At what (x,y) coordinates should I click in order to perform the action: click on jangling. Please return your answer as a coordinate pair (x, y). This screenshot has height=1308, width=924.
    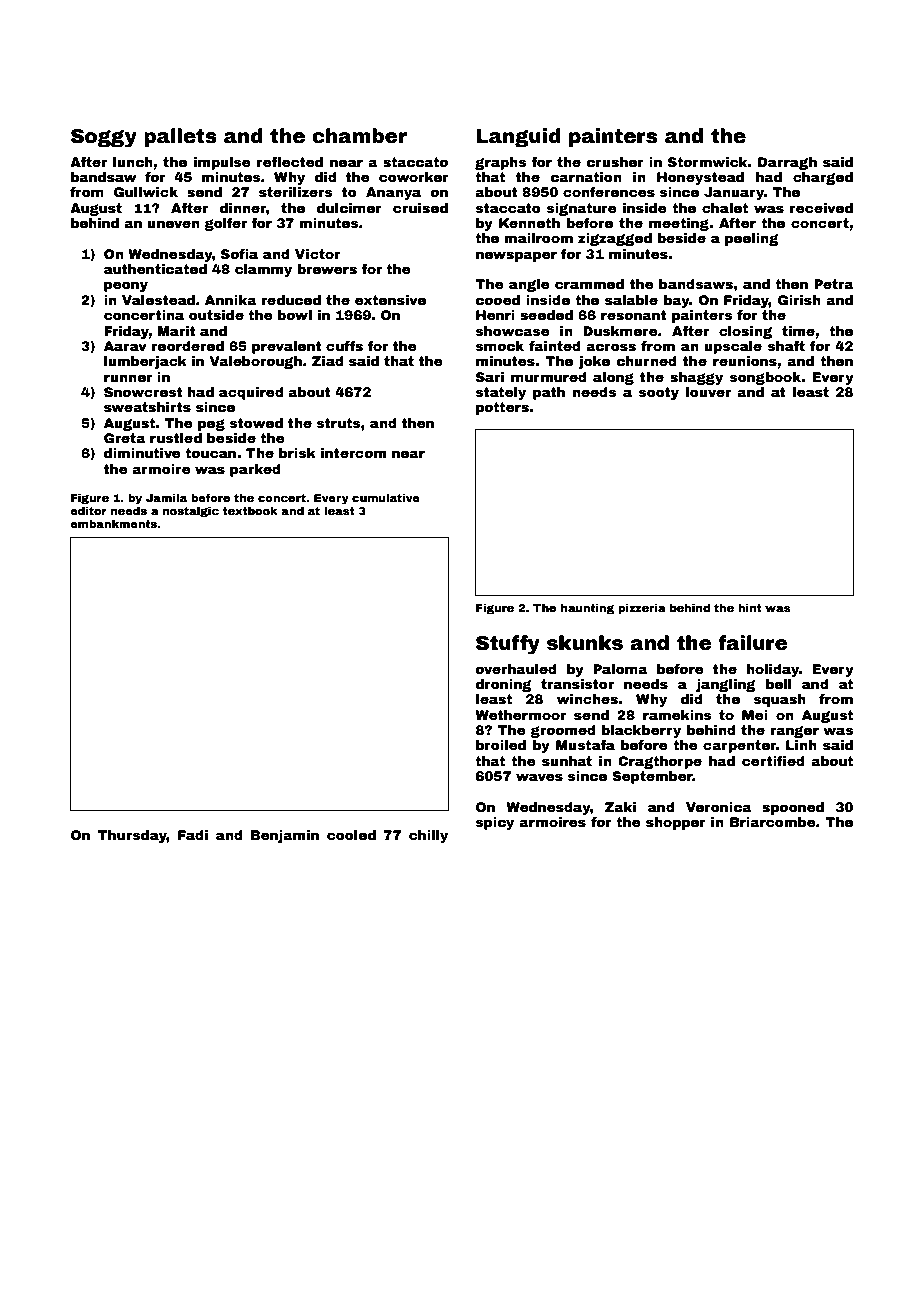
    Looking at the image, I should click on (726, 685).
